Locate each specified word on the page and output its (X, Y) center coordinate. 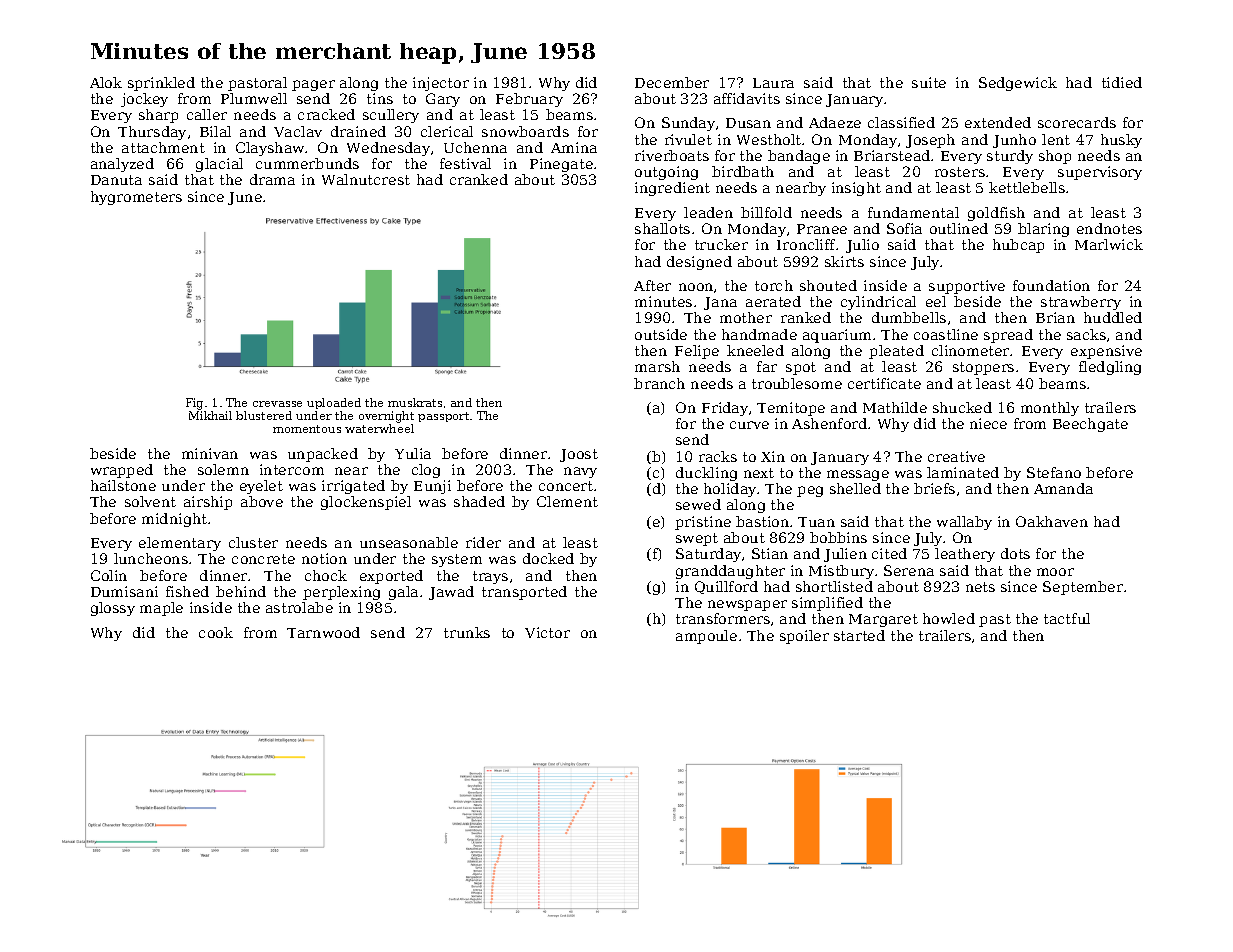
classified (901, 122)
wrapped (122, 471)
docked (548, 558)
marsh (657, 366)
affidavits (747, 98)
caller (207, 114)
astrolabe (299, 607)
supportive (967, 287)
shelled (855, 488)
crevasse (277, 404)
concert (566, 486)
